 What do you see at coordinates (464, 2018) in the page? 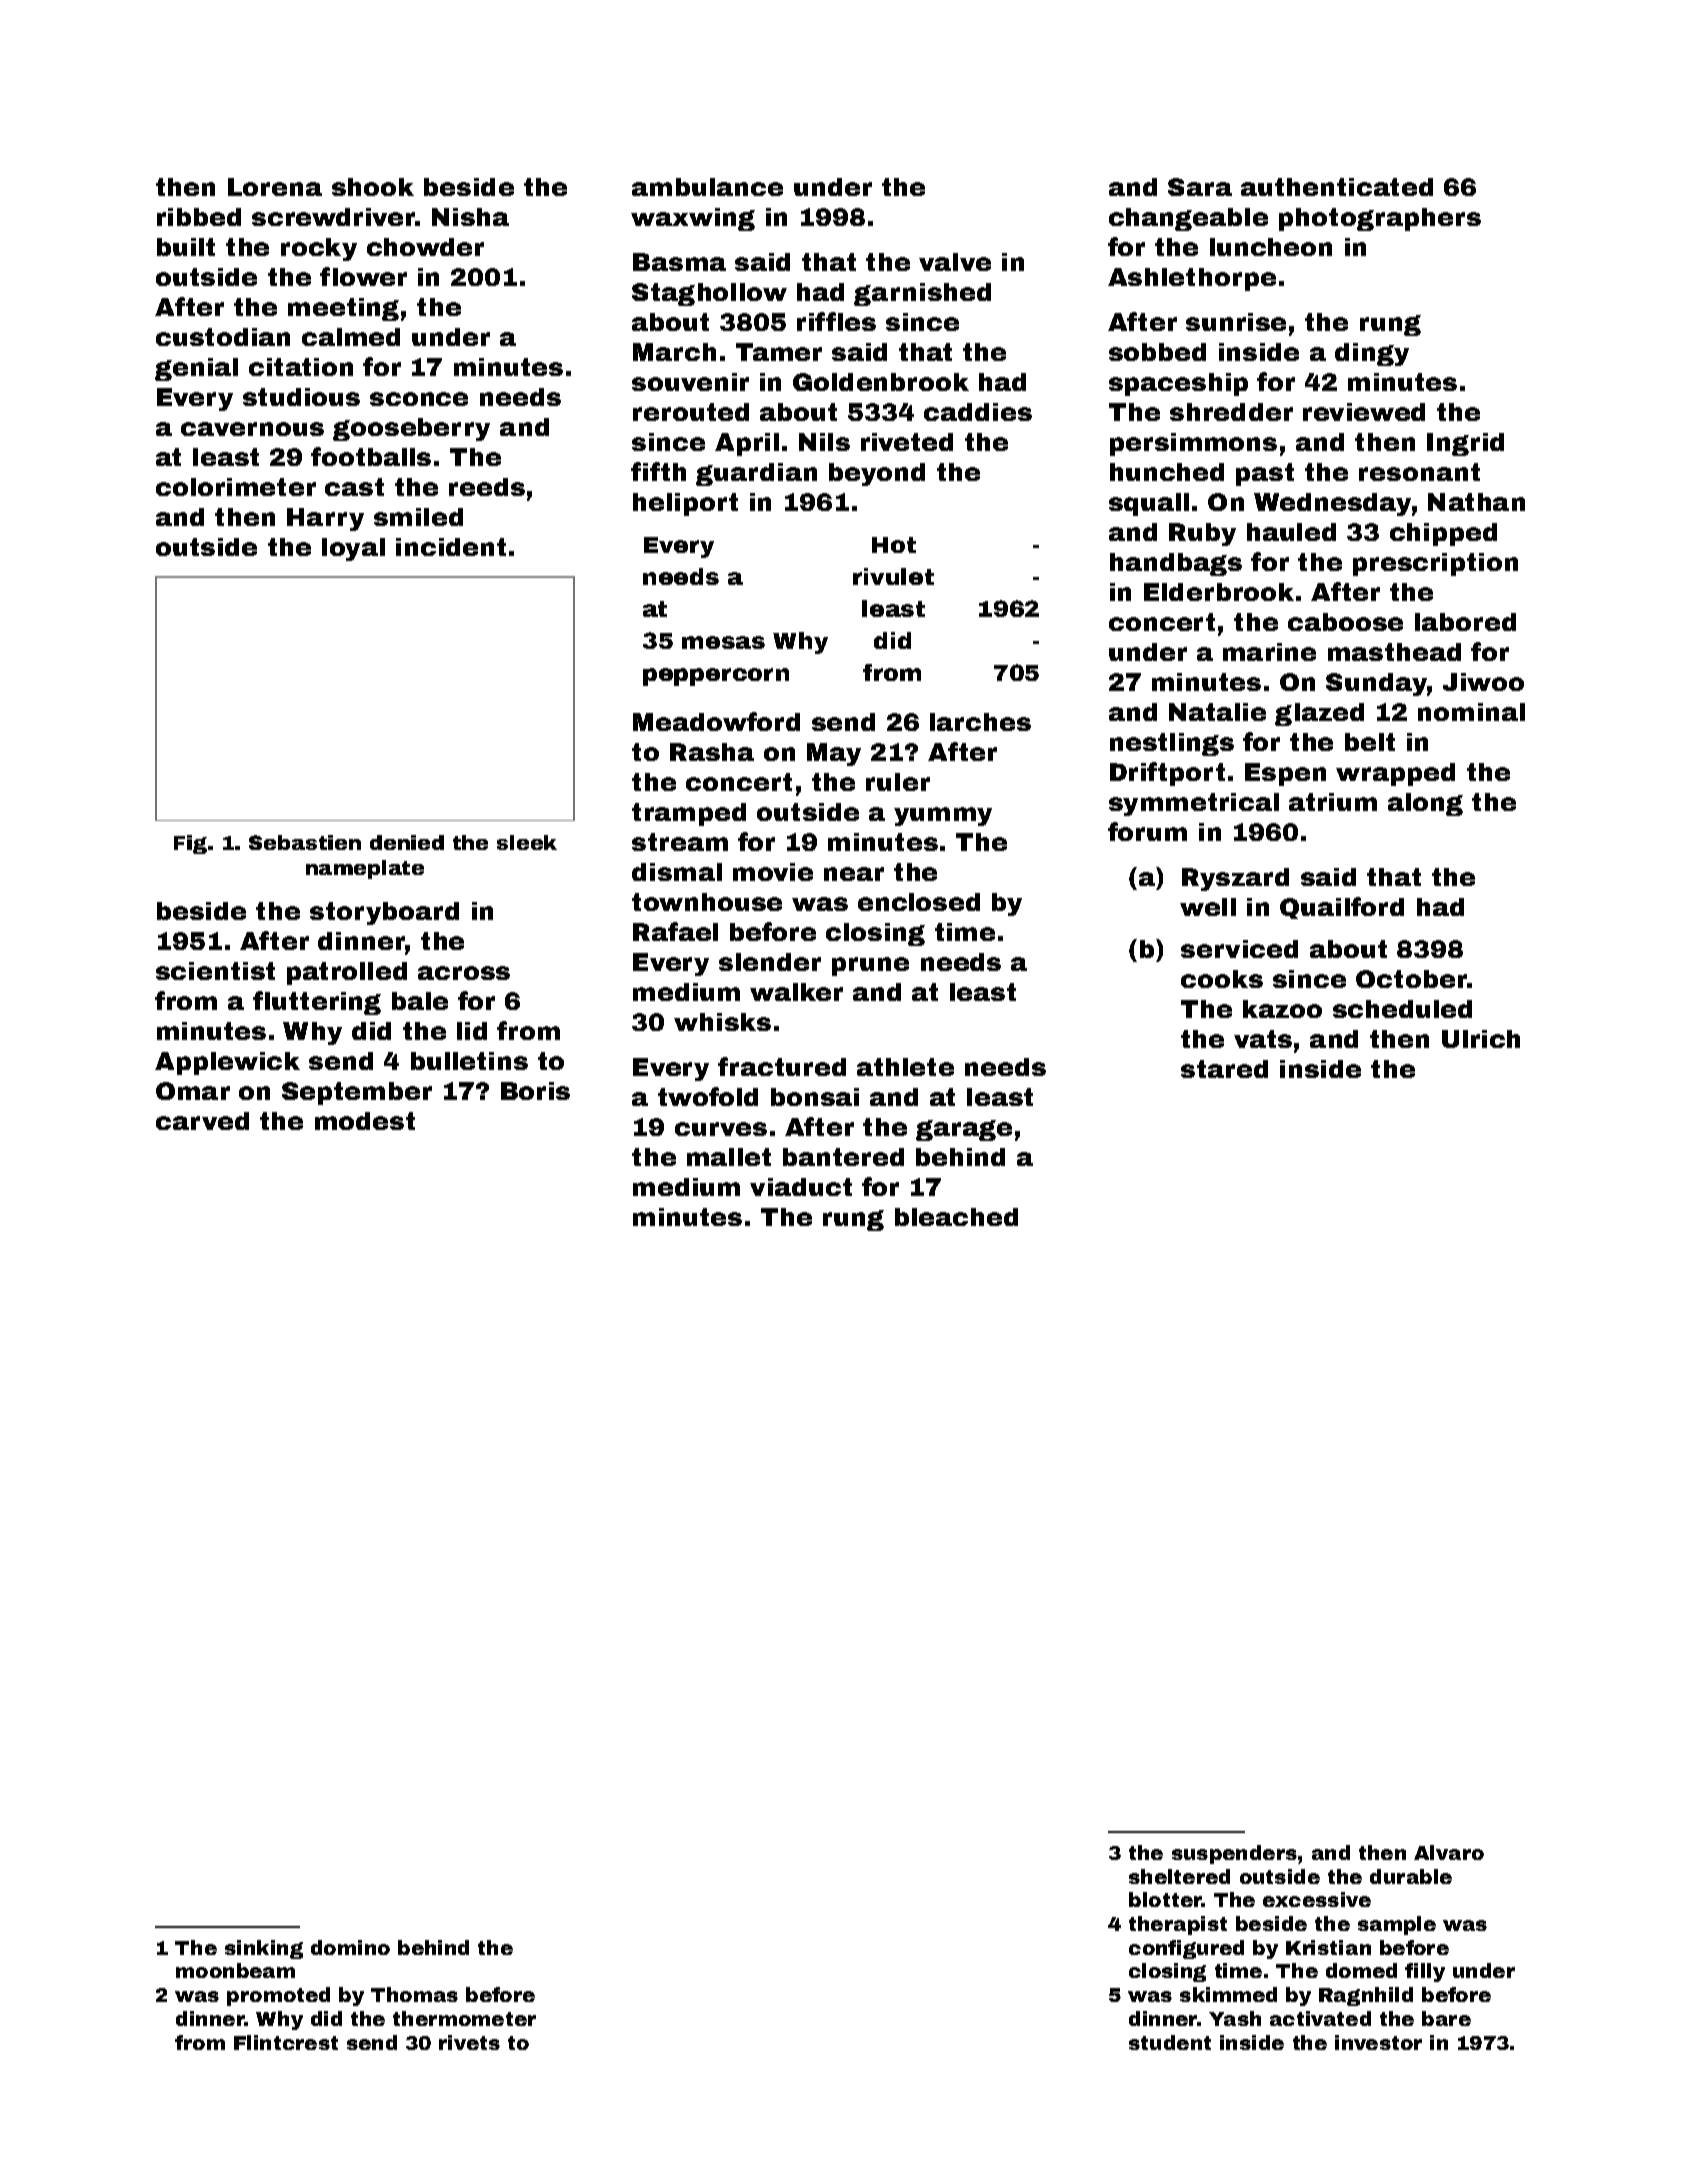
I see `thermometer` at bounding box center [464, 2018].
